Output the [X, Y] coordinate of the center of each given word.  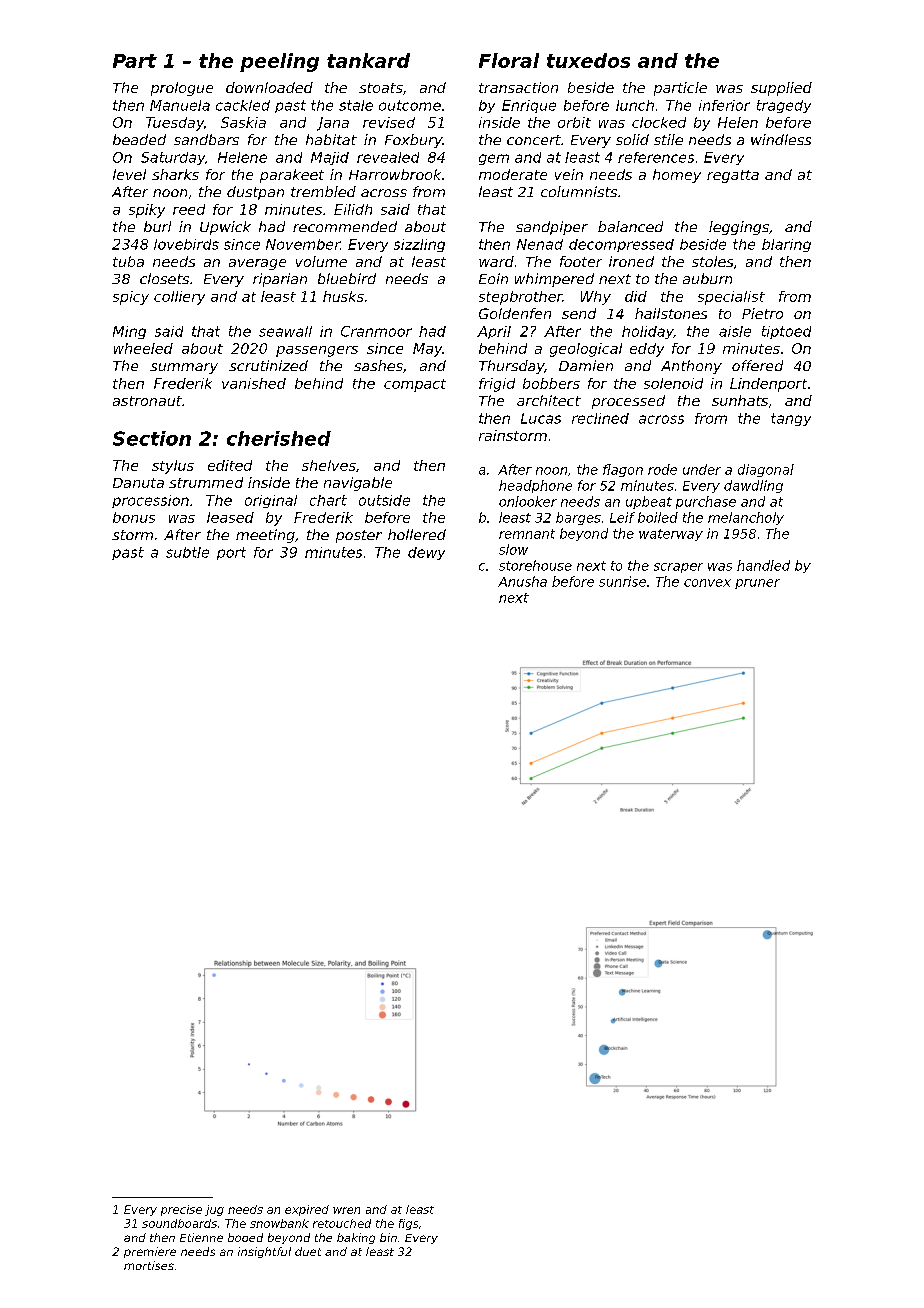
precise [181, 1210]
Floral [509, 60]
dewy [426, 553]
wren [346, 1210]
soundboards [179, 1223]
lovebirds [186, 244]
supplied [781, 89]
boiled [658, 517]
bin [388, 1237]
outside [384, 500]
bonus [134, 517]
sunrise [622, 581]
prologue [182, 89]
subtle [187, 552]
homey [677, 176]
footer [581, 261]
